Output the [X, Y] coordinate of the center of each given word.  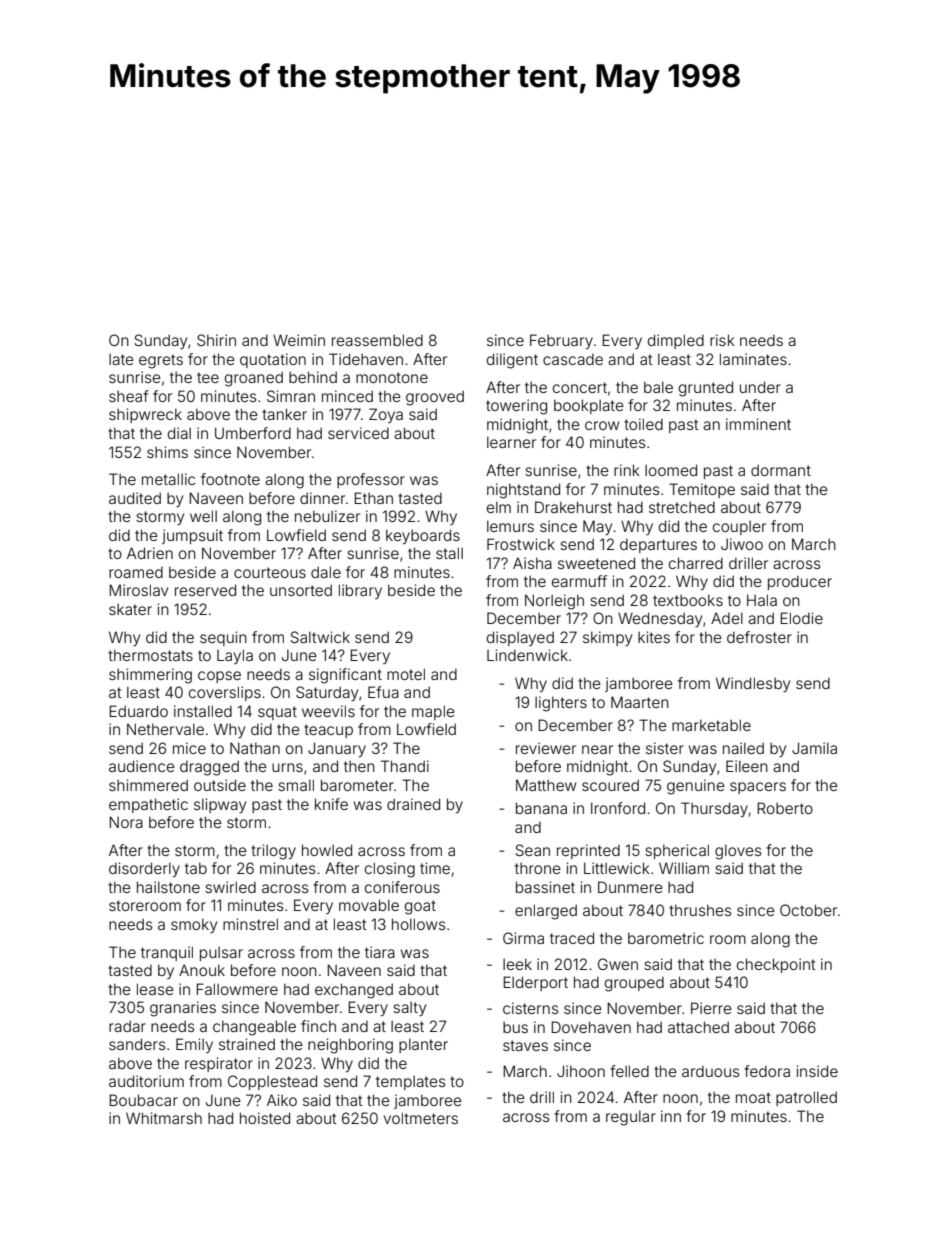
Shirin [216, 340]
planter [423, 1046]
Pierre [711, 1008]
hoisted [265, 1118]
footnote [230, 479]
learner [511, 442]
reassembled [377, 340]
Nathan [255, 748]
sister [665, 748]
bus [515, 1027]
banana [541, 808]
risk [722, 340]
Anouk [202, 970]
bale [658, 387]
